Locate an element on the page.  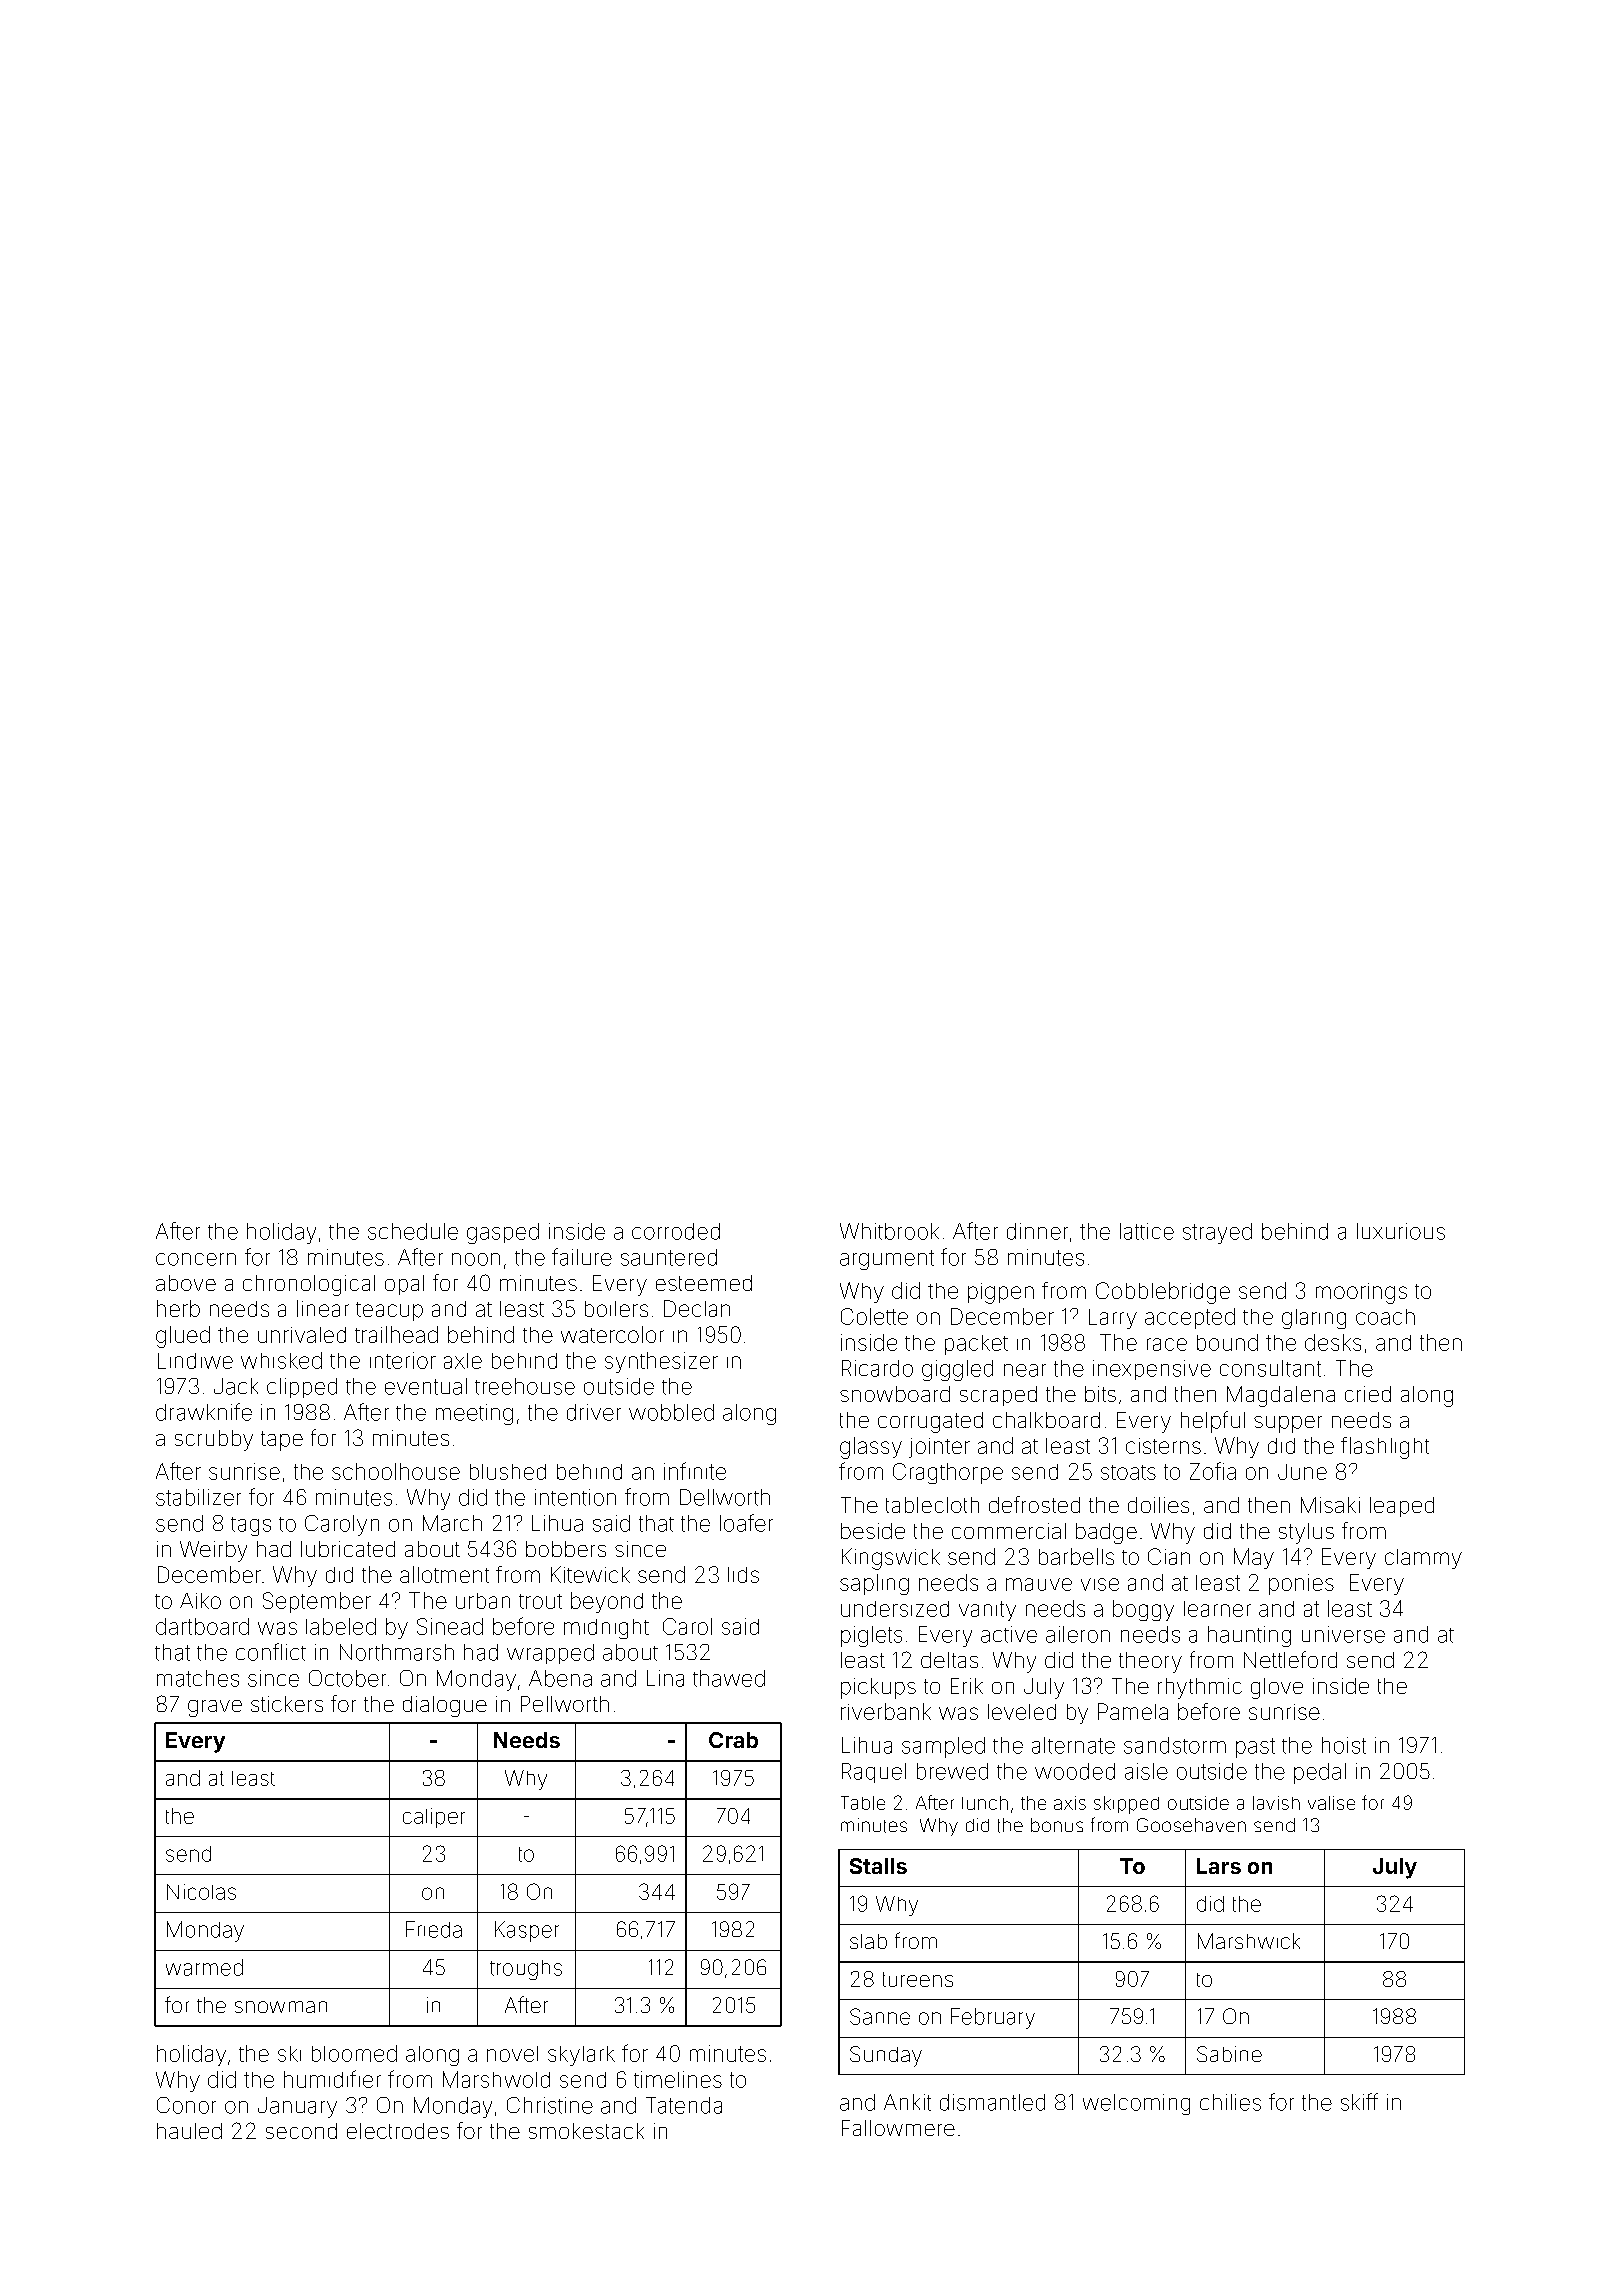
dialogue is located at coordinates (445, 1706).
